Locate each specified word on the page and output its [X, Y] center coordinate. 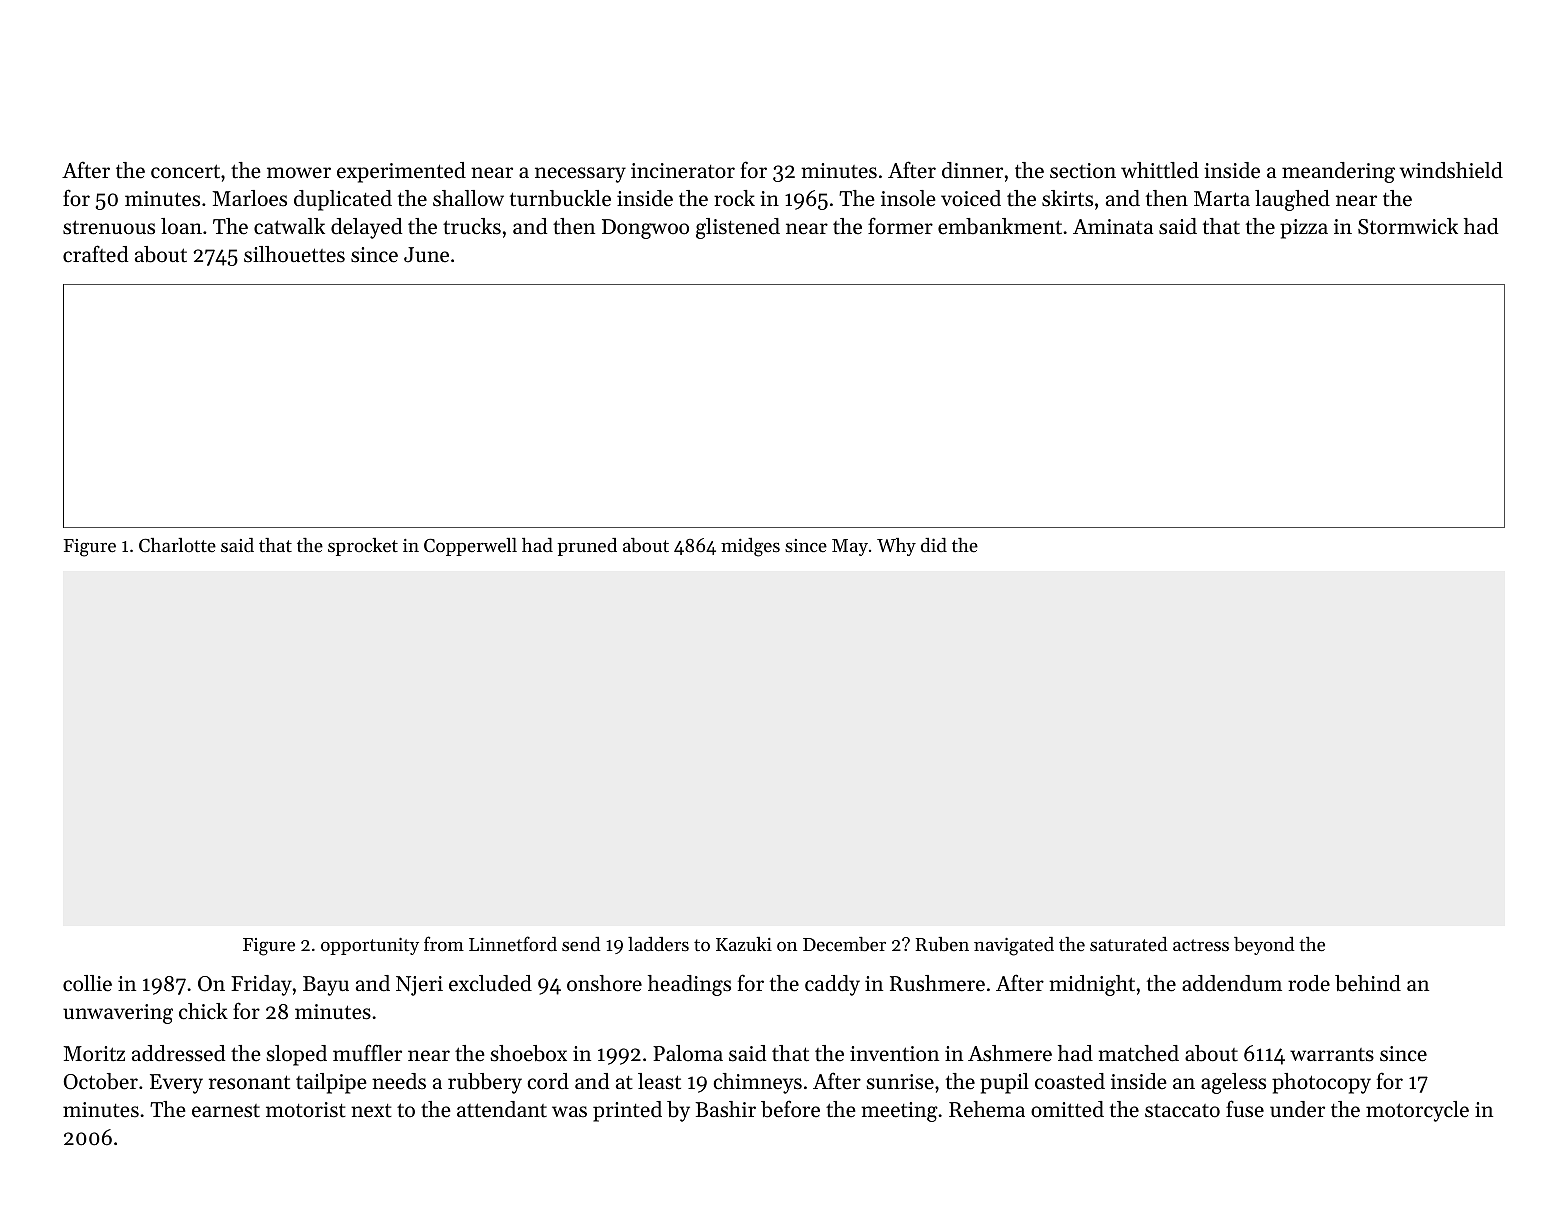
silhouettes [294, 254]
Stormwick [1408, 226]
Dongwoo [645, 229]
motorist [306, 1110]
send [581, 944]
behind [1368, 983]
